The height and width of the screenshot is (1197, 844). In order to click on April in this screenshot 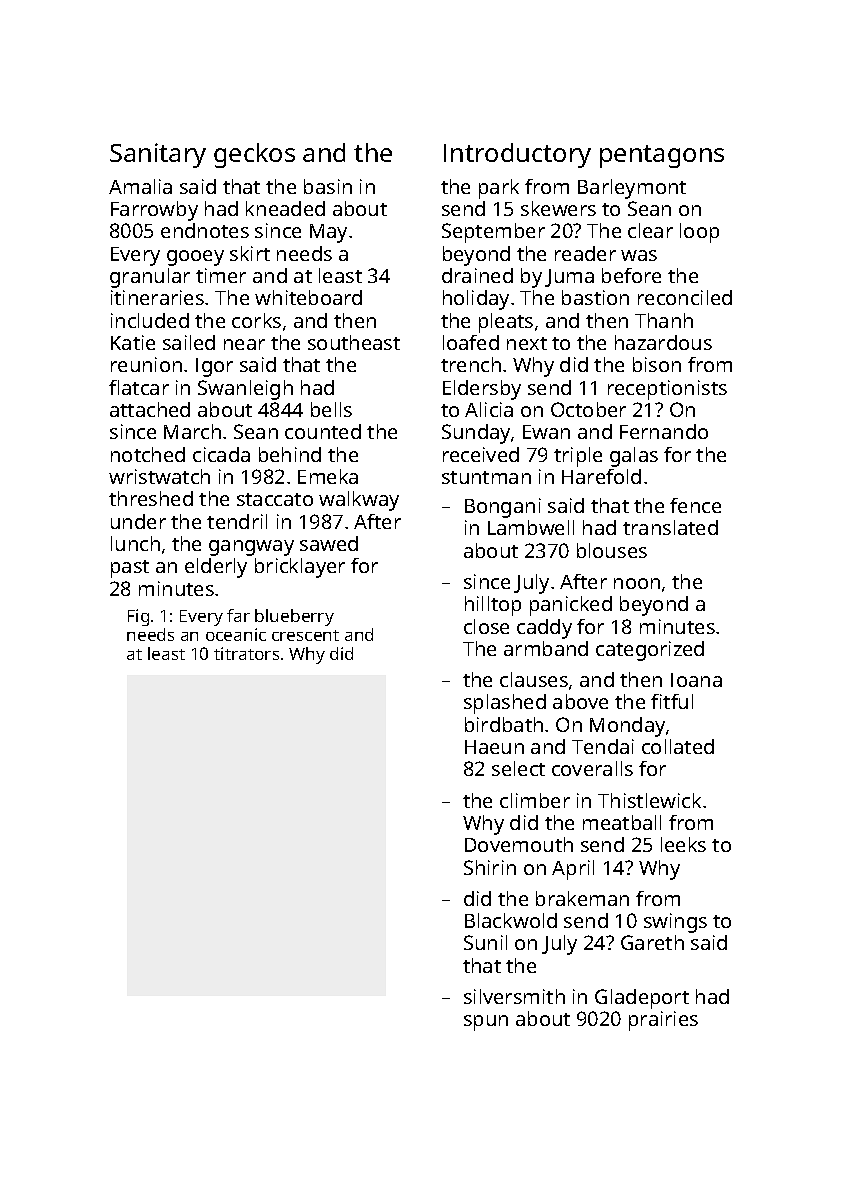, I will do `click(573, 870)`.
